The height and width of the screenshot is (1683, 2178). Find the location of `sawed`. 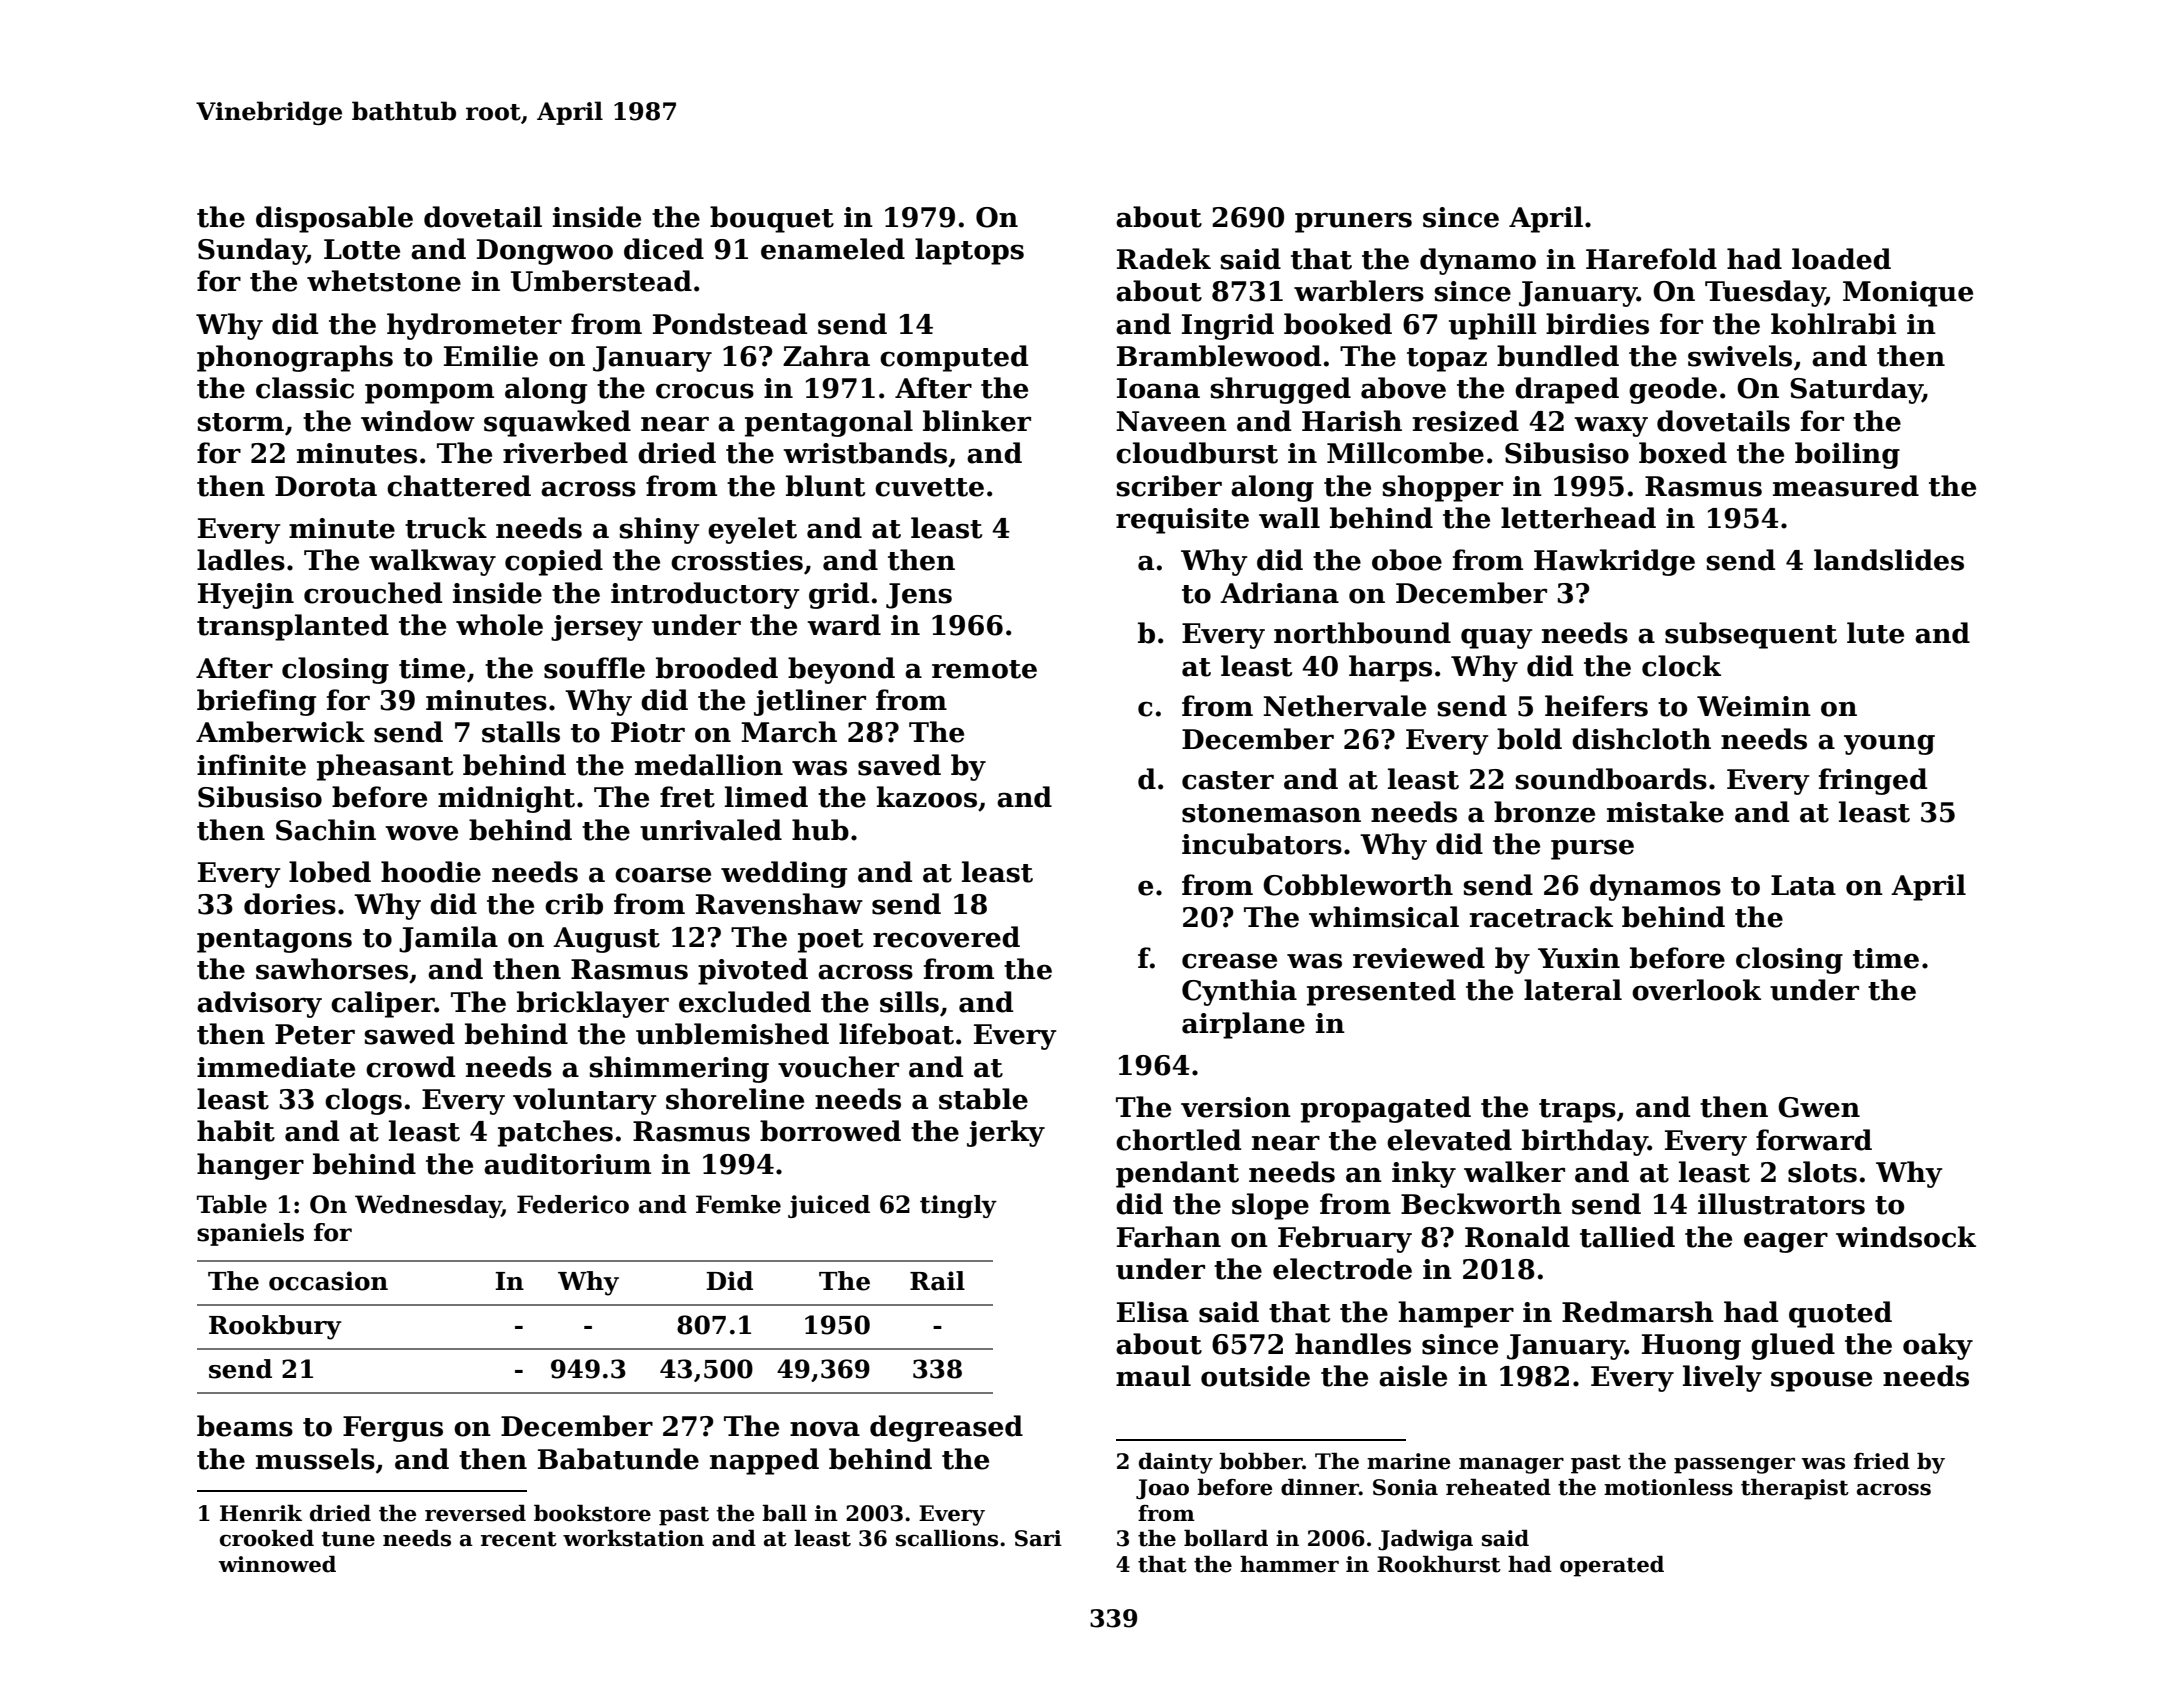

sawed is located at coordinates (410, 1034).
